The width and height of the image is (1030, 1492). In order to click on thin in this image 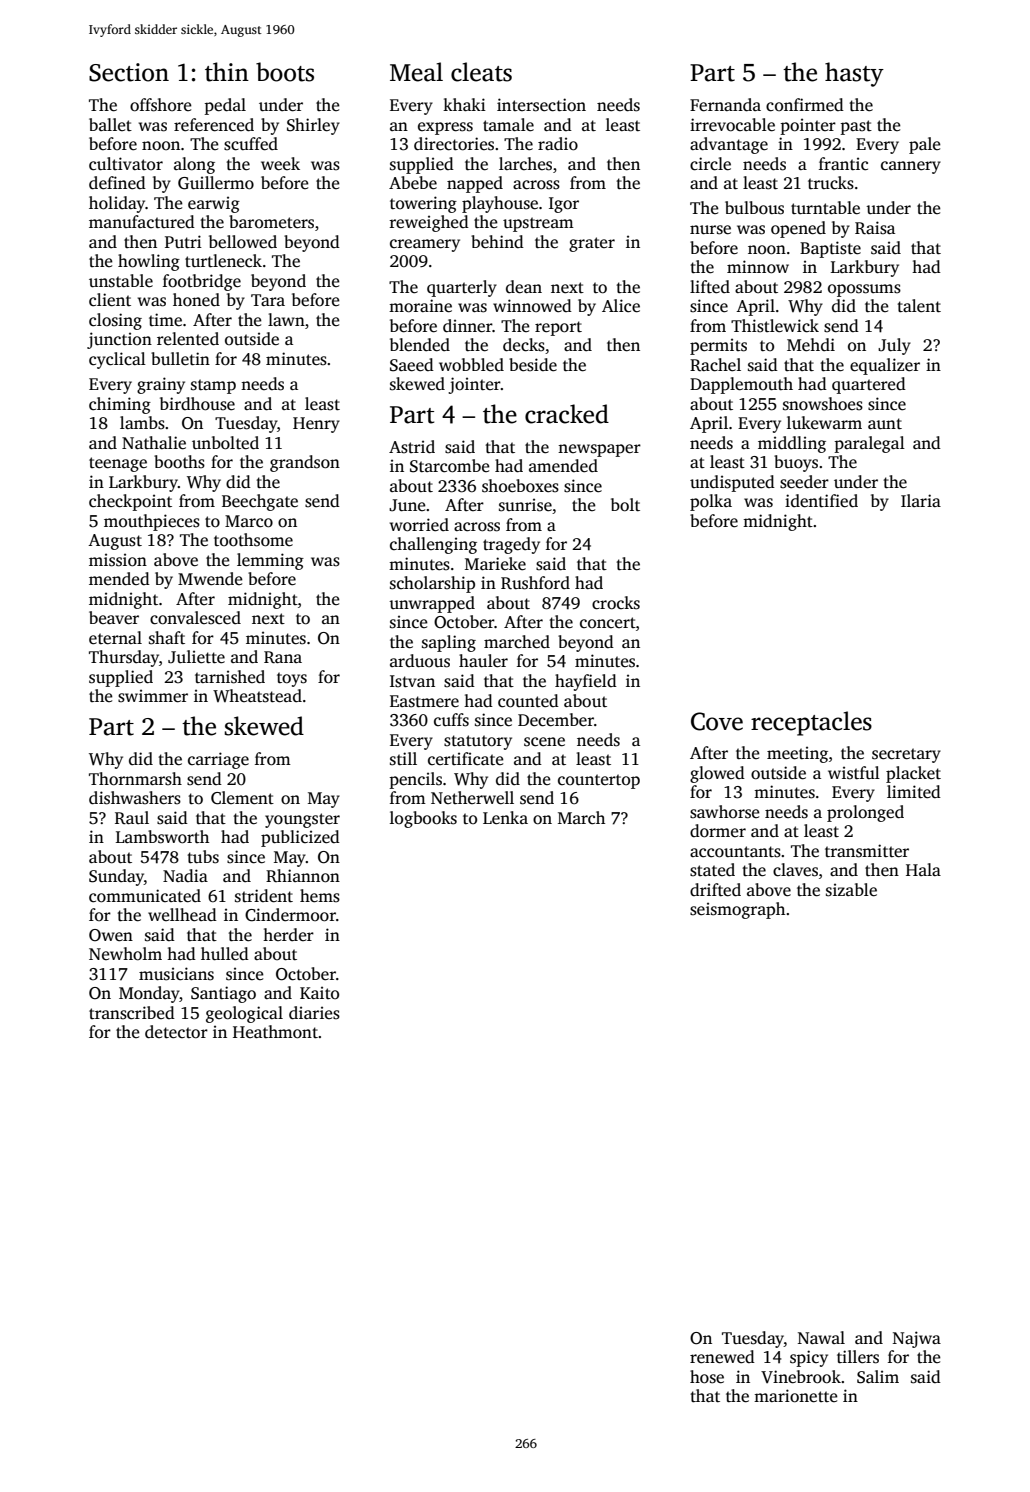, I will do `click(227, 72)`.
